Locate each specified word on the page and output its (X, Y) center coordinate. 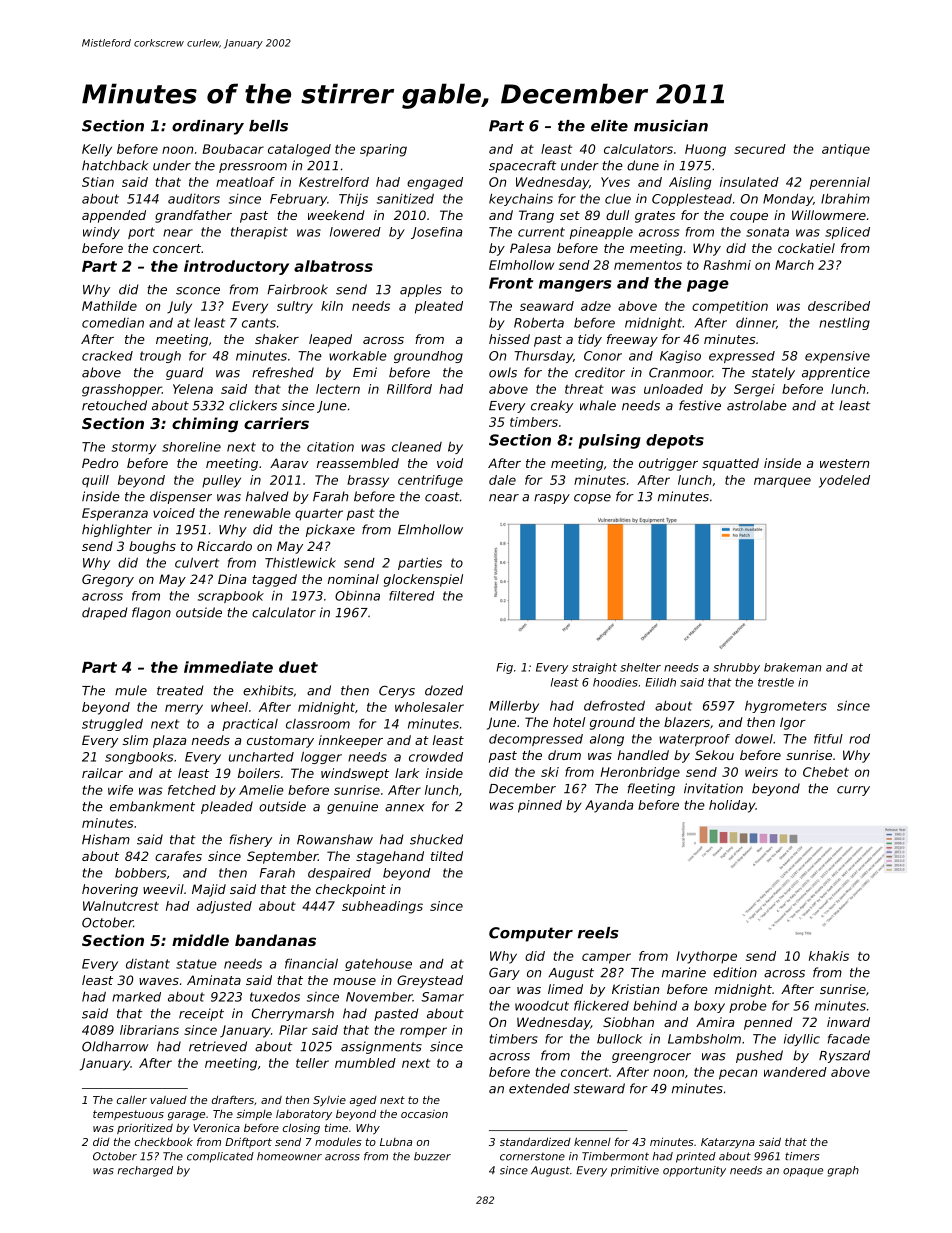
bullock (620, 1039)
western (844, 463)
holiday (732, 806)
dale (502, 480)
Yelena (193, 389)
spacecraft (523, 166)
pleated (439, 307)
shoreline (191, 447)
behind (655, 1005)
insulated (749, 182)
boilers (259, 773)
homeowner (289, 1156)
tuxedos (275, 997)
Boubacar (233, 149)
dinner (756, 323)
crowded (436, 757)
